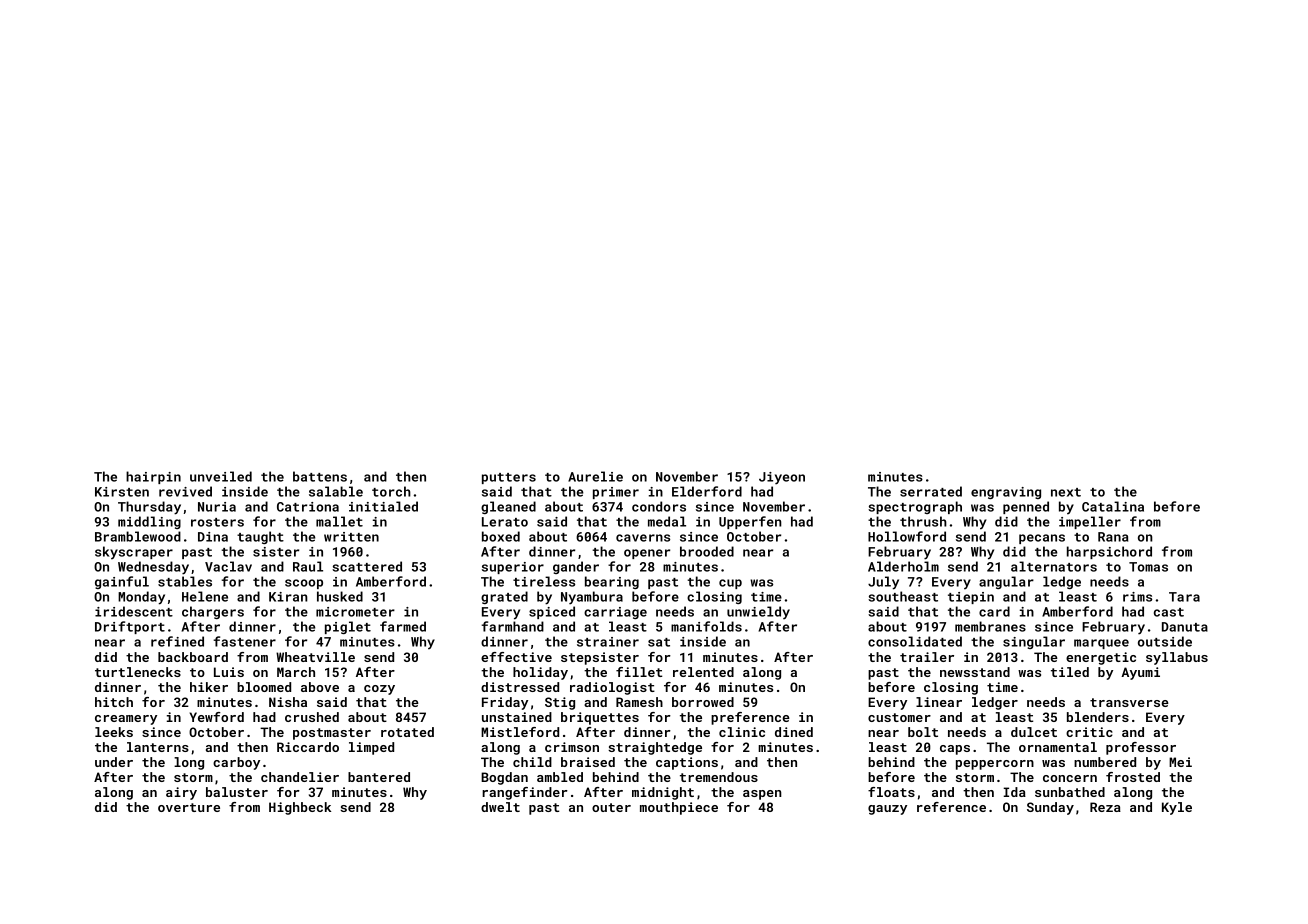 The width and height of the page is (1308, 924). I want to click on dulcet, so click(1034, 732).
